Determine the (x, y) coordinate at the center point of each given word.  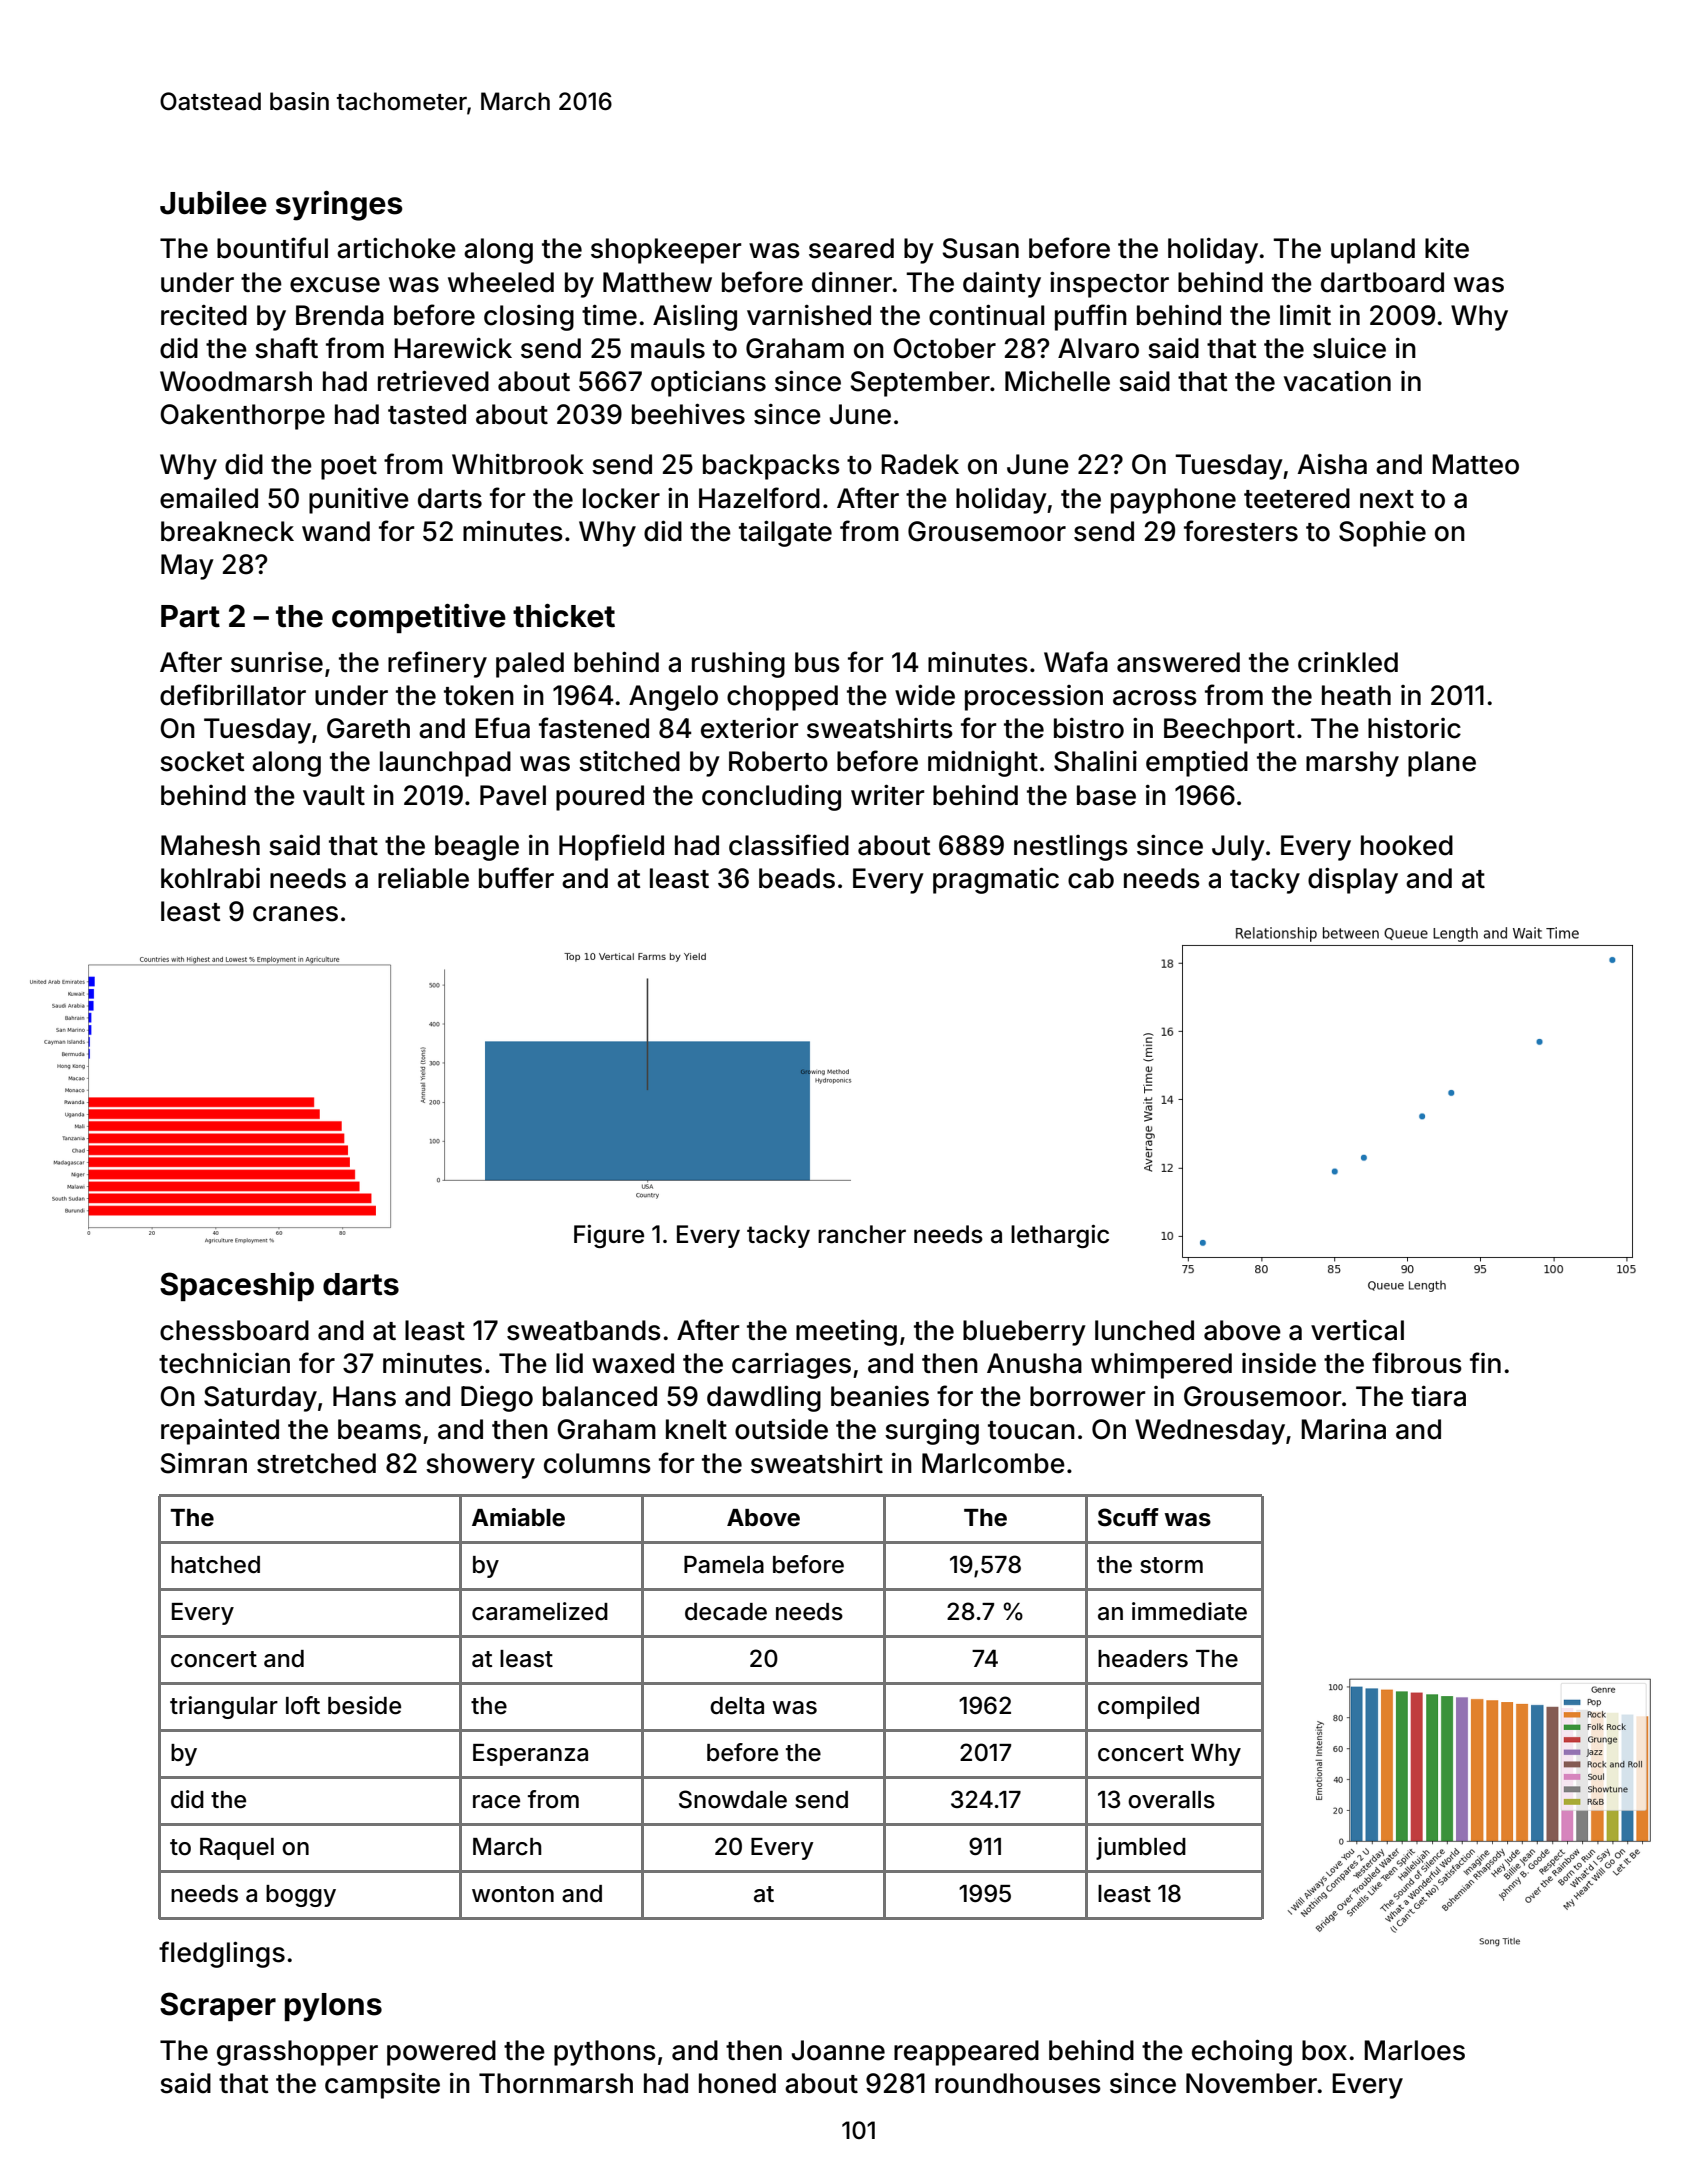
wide (925, 695)
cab (1091, 878)
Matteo (1475, 464)
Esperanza (530, 1755)
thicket (564, 616)
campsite (382, 2085)
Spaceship (237, 1286)
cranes (295, 914)
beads (797, 878)
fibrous (1417, 1363)
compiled (1148, 1707)
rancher (862, 1234)
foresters (1241, 531)
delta (737, 1706)
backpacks (771, 467)
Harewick (453, 348)
